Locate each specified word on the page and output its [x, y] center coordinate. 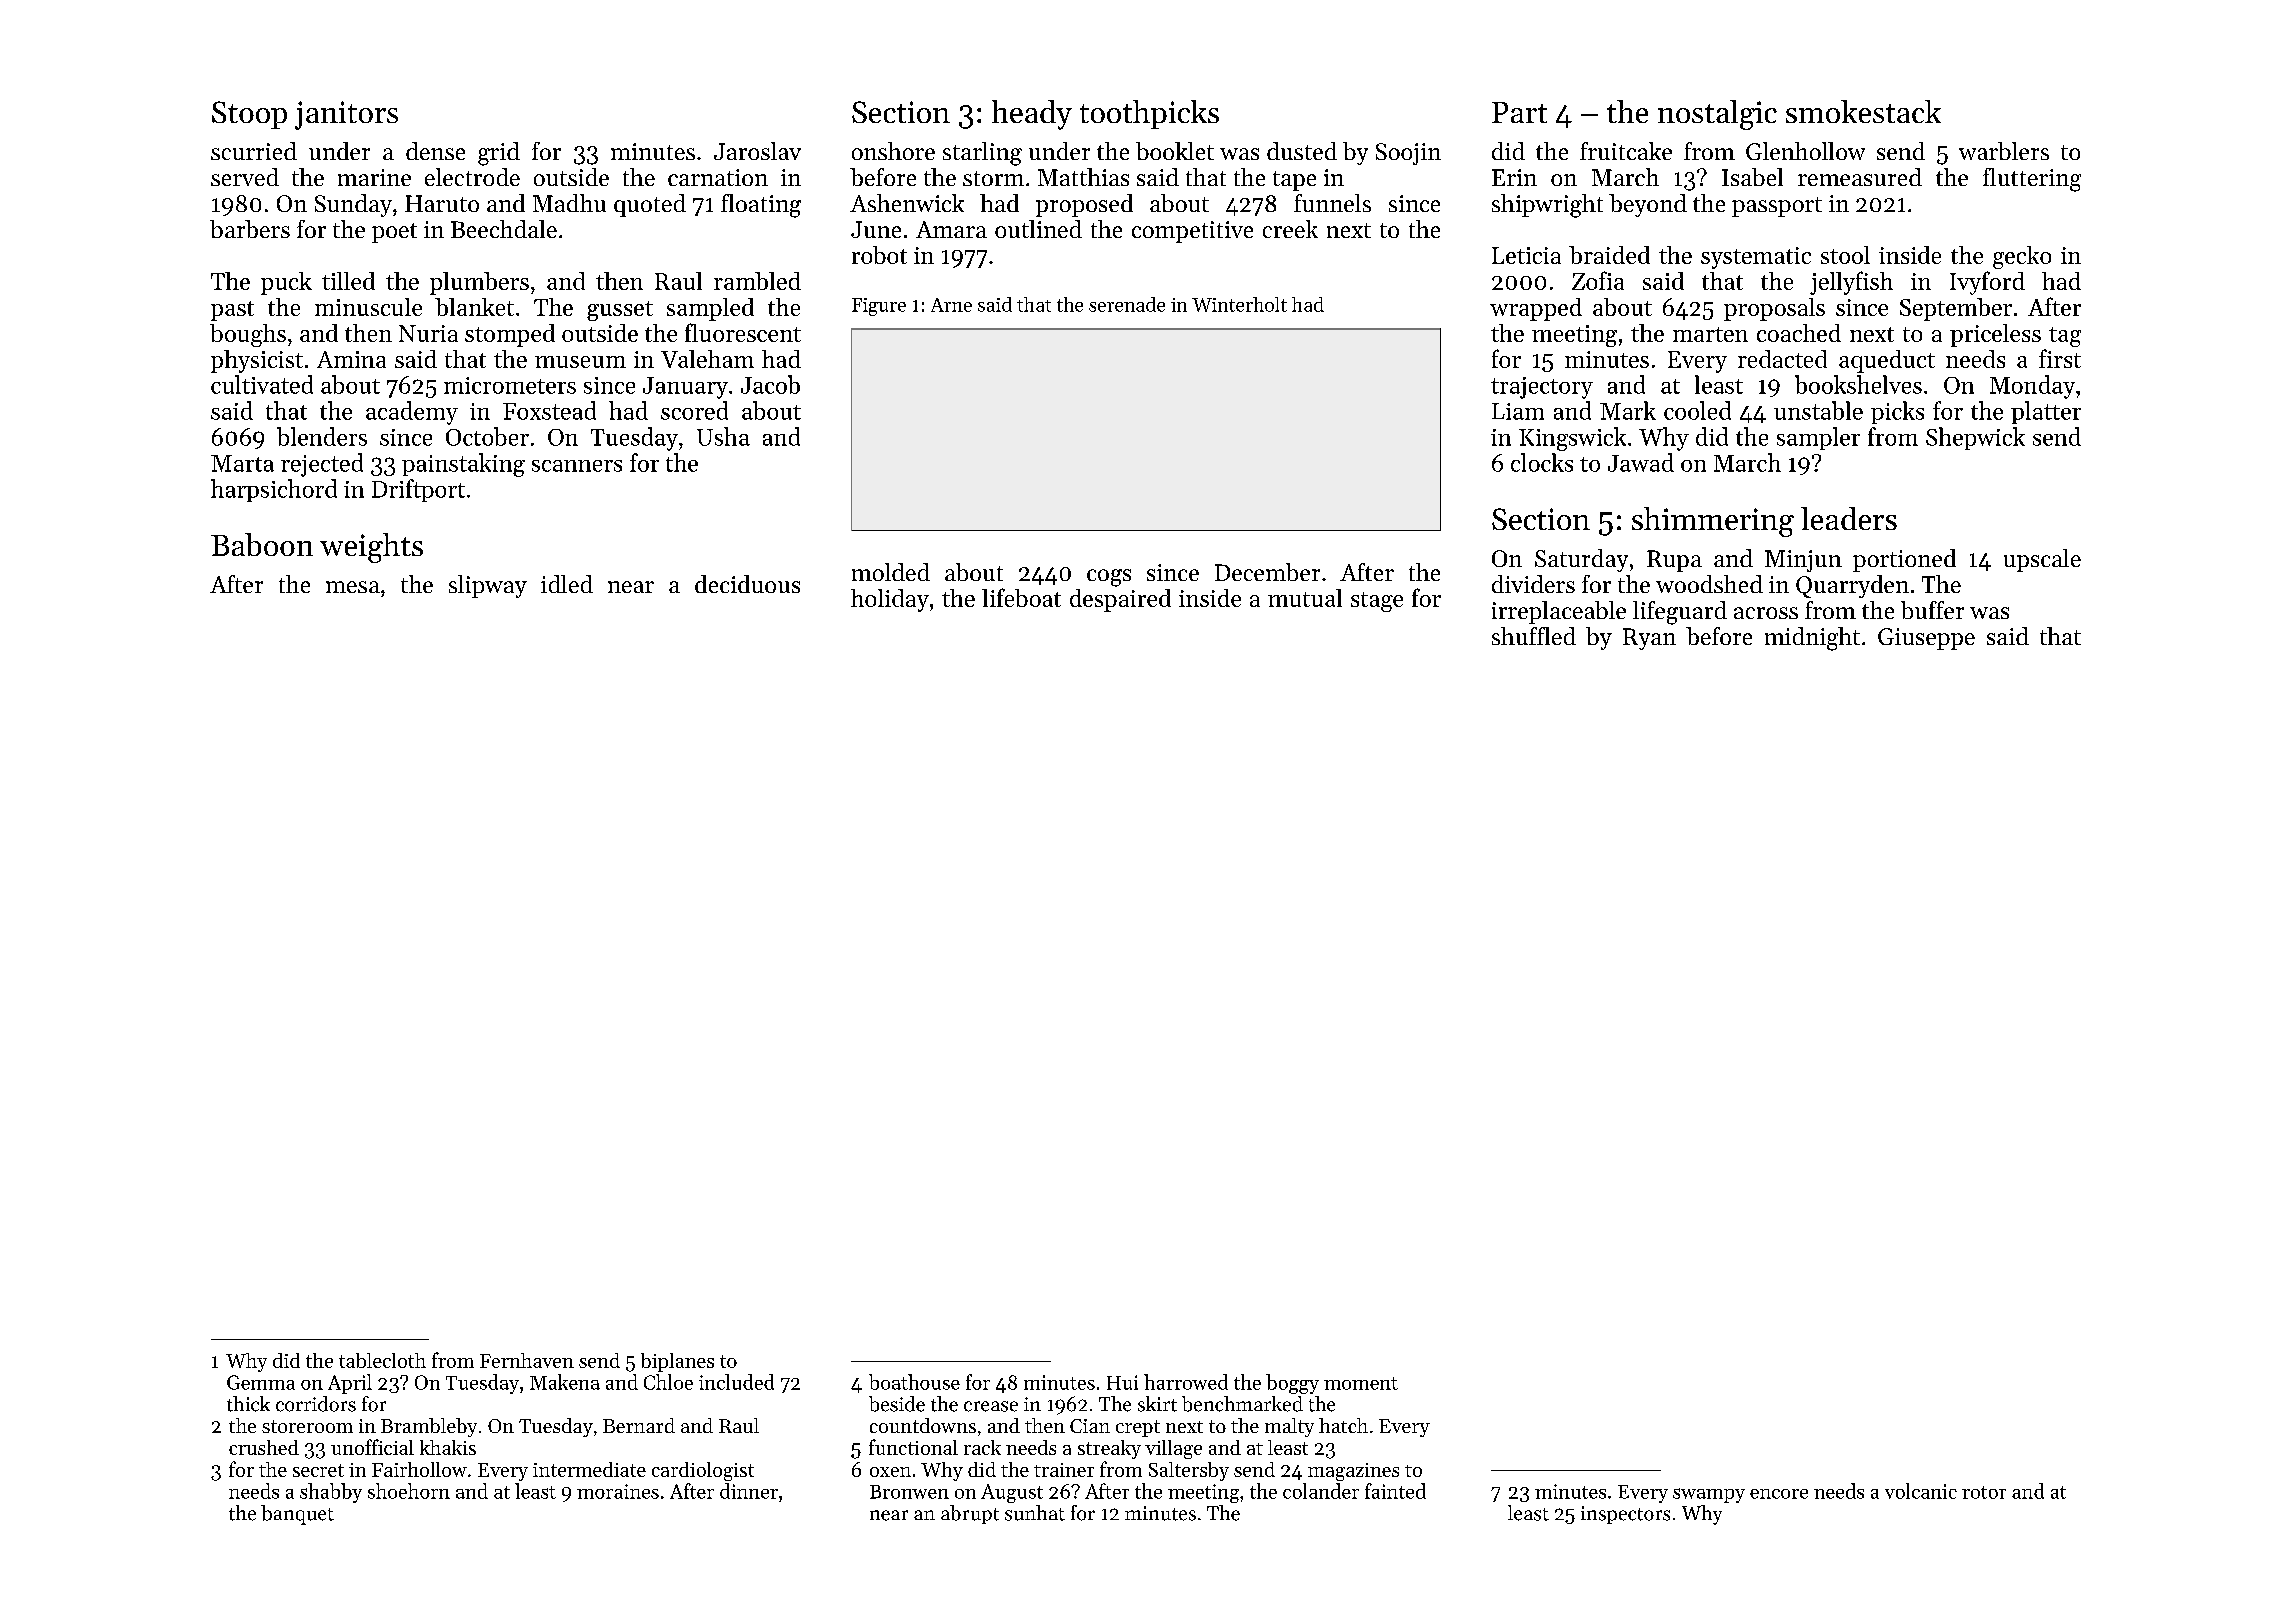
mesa [353, 587]
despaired [1120, 600]
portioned [1904, 560]
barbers [250, 229]
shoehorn [409, 1491]
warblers [2004, 151]
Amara [951, 229]
